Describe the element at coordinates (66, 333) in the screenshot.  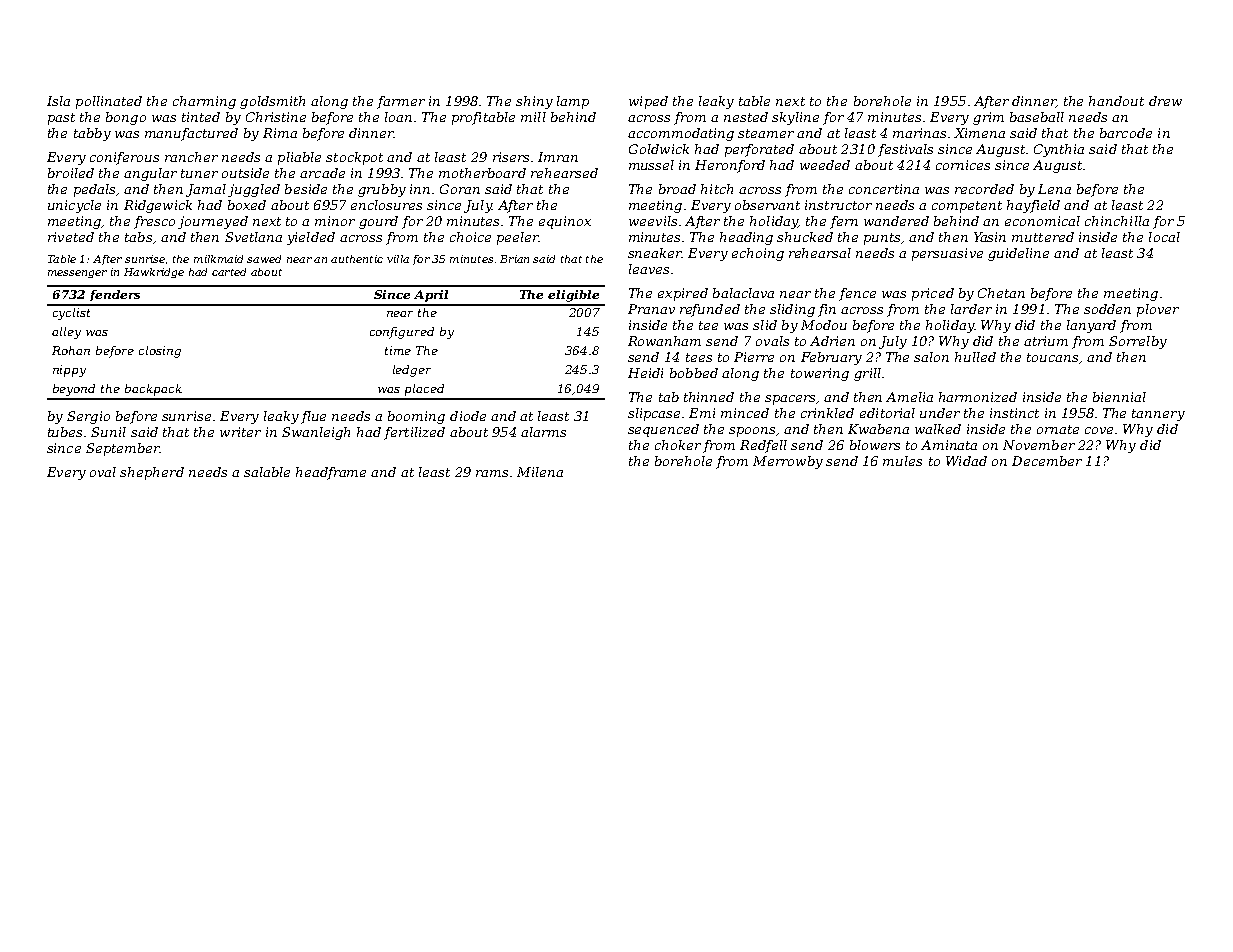
I see `alley` at that location.
